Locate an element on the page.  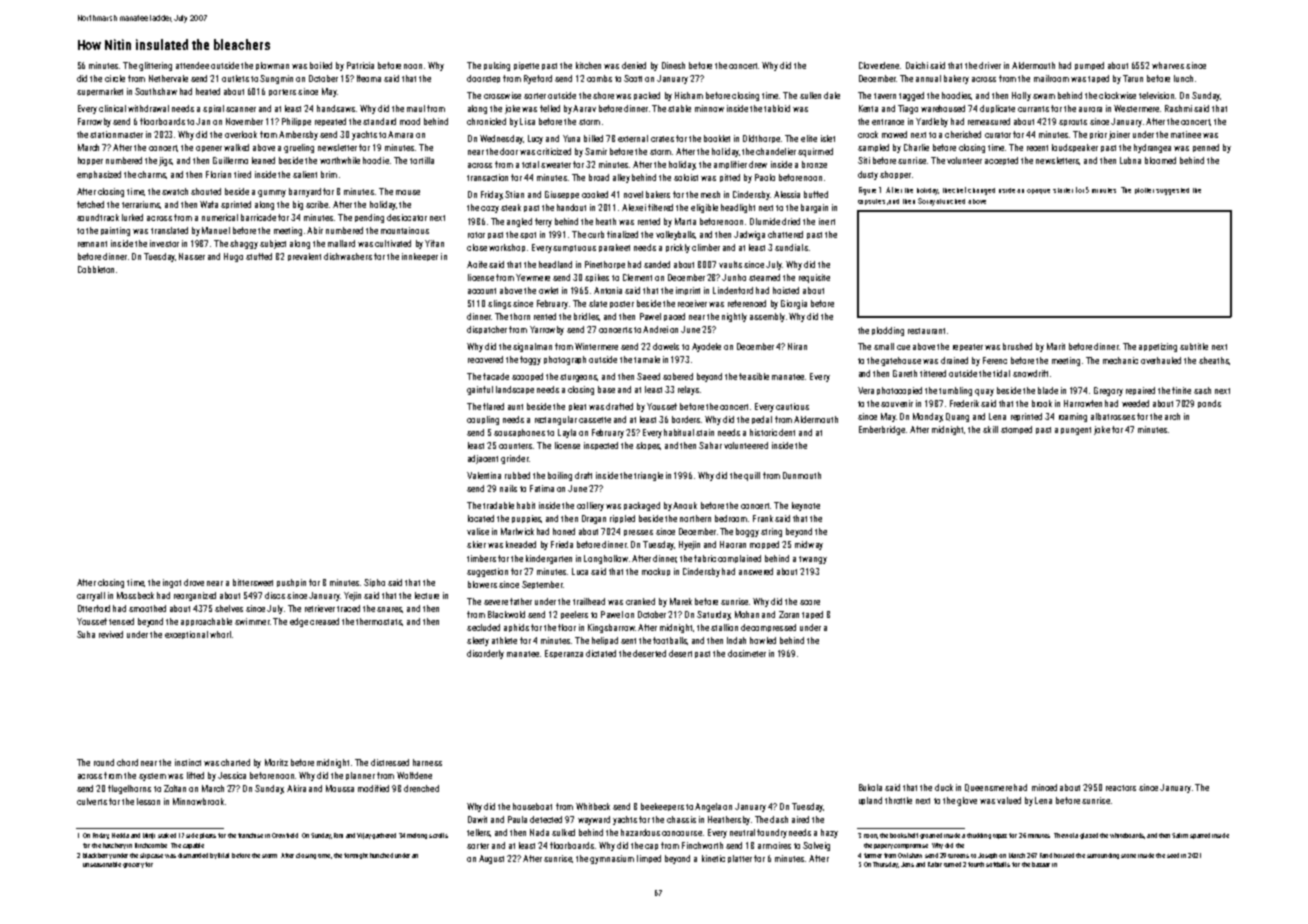
creased is located at coordinates (324, 621).
